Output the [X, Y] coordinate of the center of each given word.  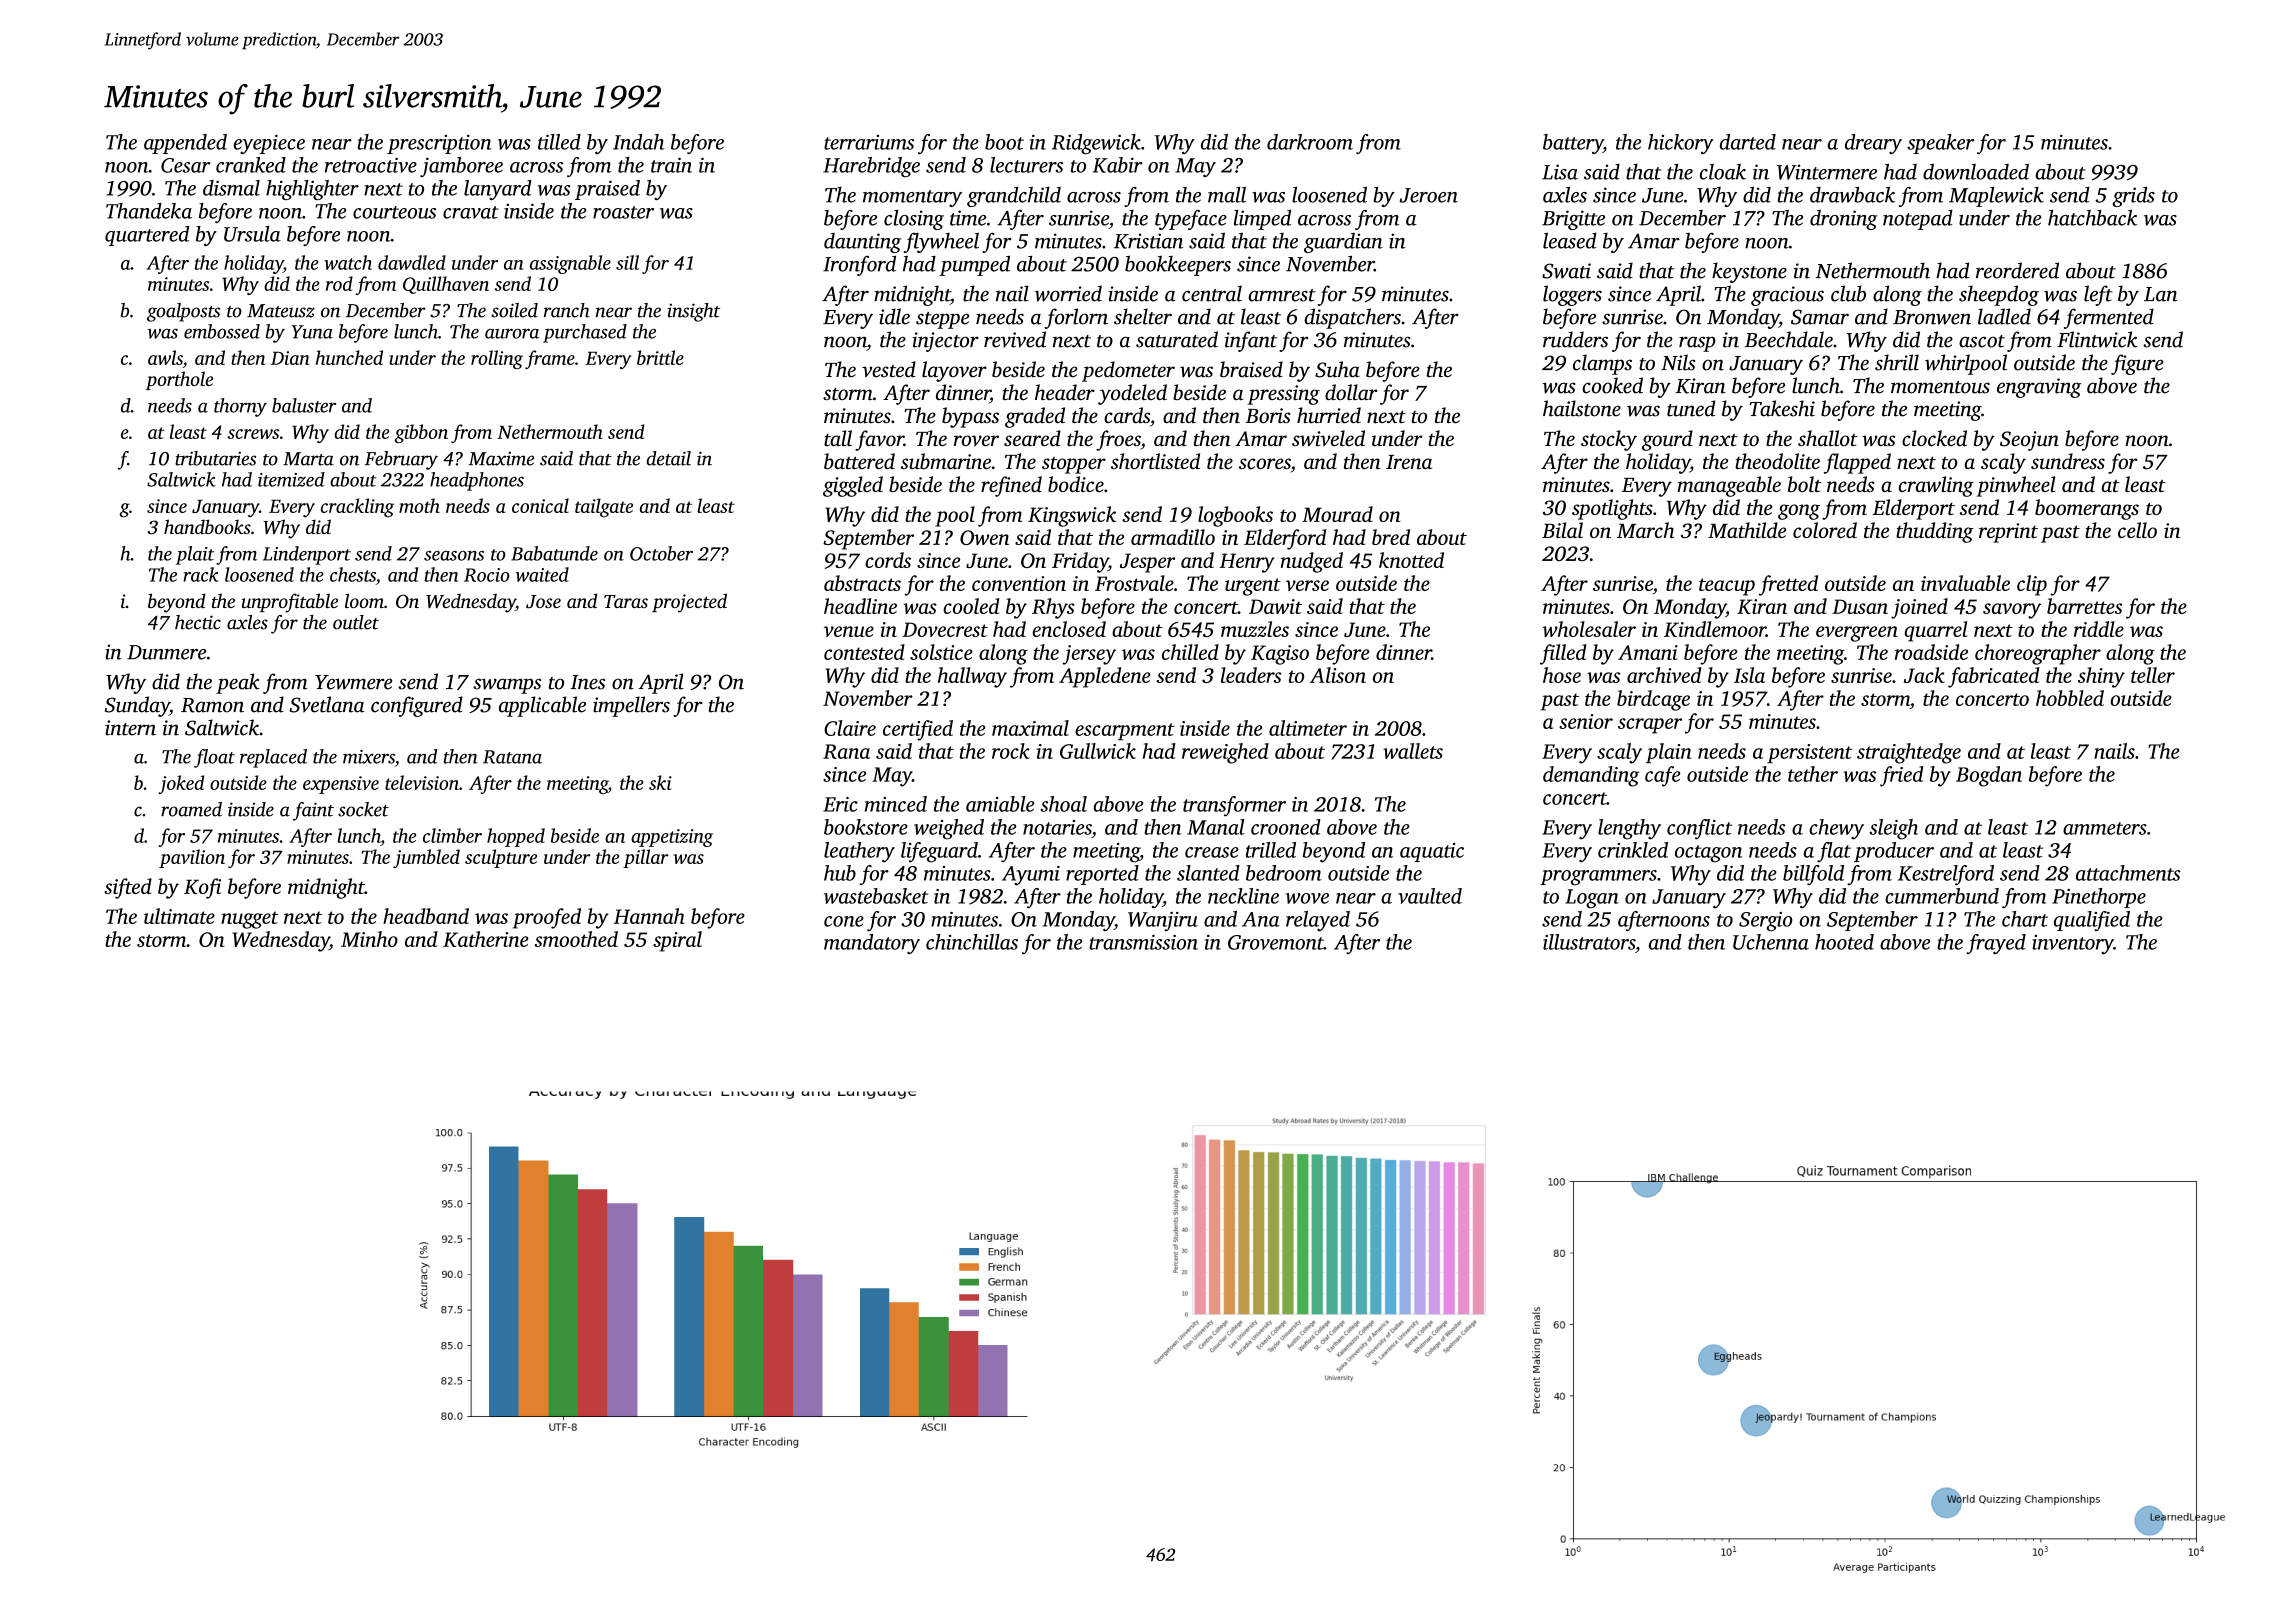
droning [1844, 220]
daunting [862, 243]
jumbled [426, 858]
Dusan [1860, 606]
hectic [198, 622]
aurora [512, 333]
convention [1019, 583]
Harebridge [871, 167]
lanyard [498, 190]
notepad [1918, 220]
